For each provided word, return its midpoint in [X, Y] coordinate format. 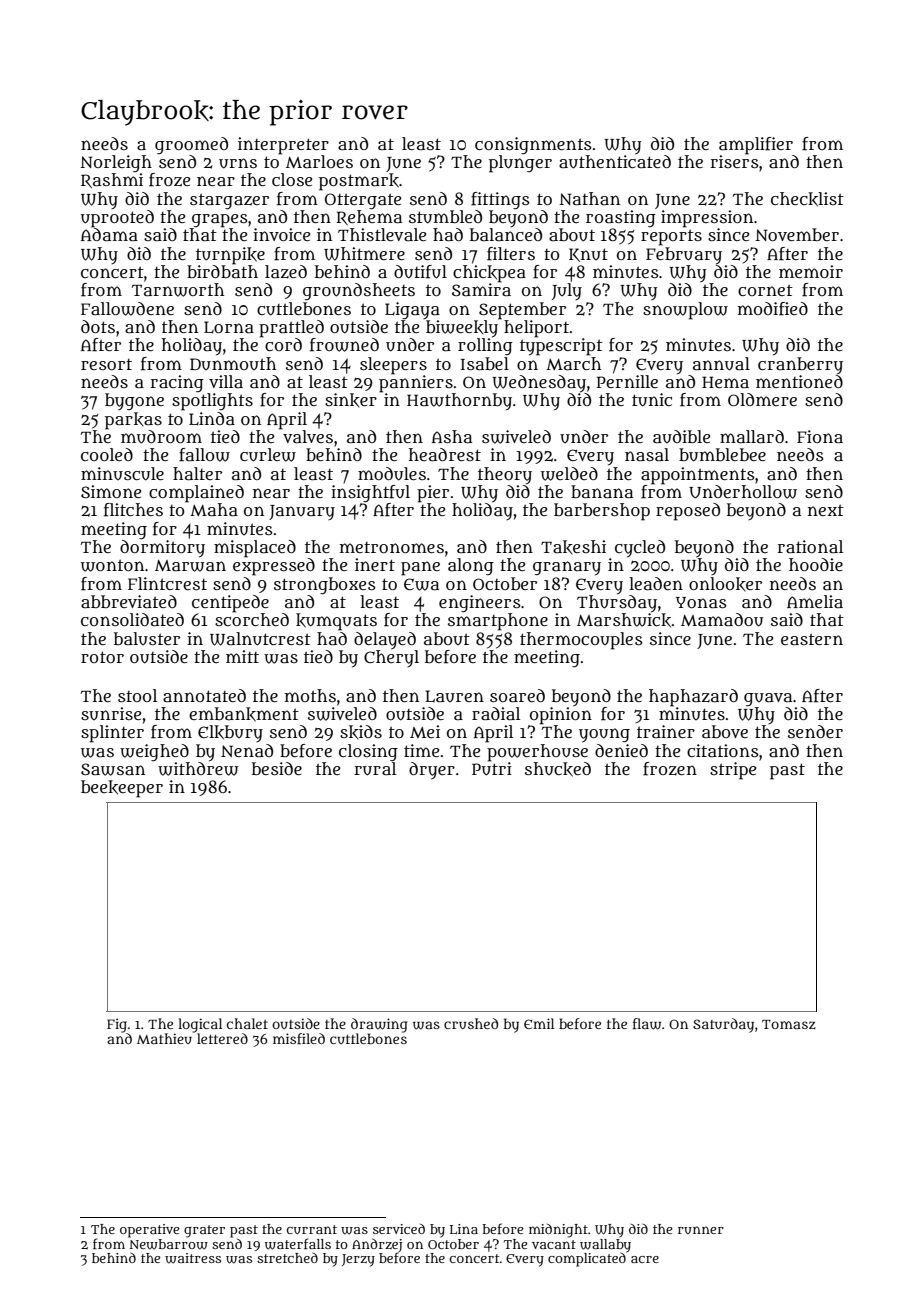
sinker [351, 400]
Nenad [247, 751]
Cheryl [391, 658]
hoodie [816, 564]
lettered [222, 1038]
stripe [733, 771]
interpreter [283, 146]
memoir [811, 271]
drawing [379, 1025]
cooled [107, 454]
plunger [520, 164]
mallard [752, 436]
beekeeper [122, 789]
